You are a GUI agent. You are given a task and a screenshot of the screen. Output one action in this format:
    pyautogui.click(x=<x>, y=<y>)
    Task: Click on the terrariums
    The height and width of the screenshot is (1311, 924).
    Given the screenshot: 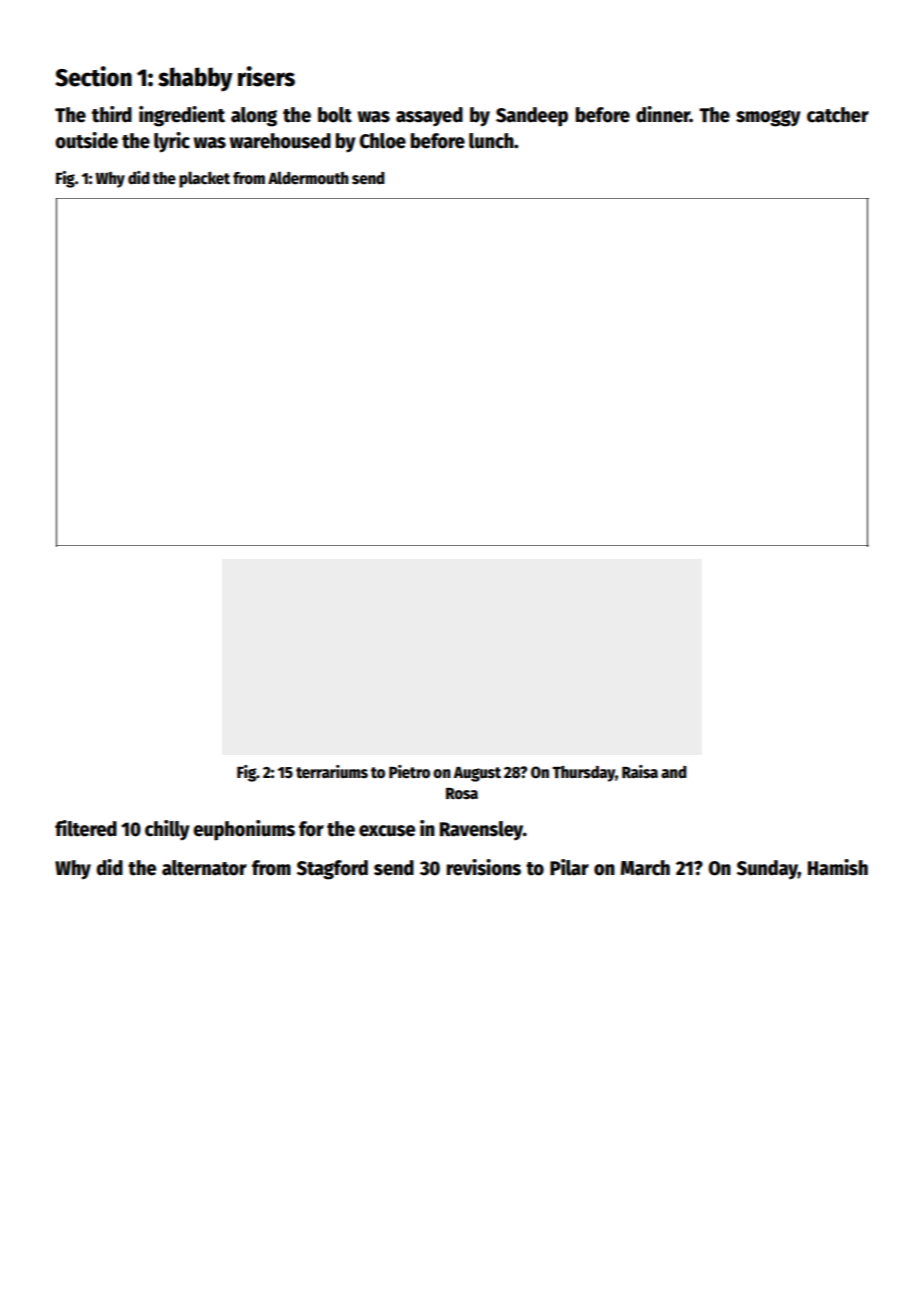 What is the action you would take?
    pyautogui.click(x=332, y=771)
